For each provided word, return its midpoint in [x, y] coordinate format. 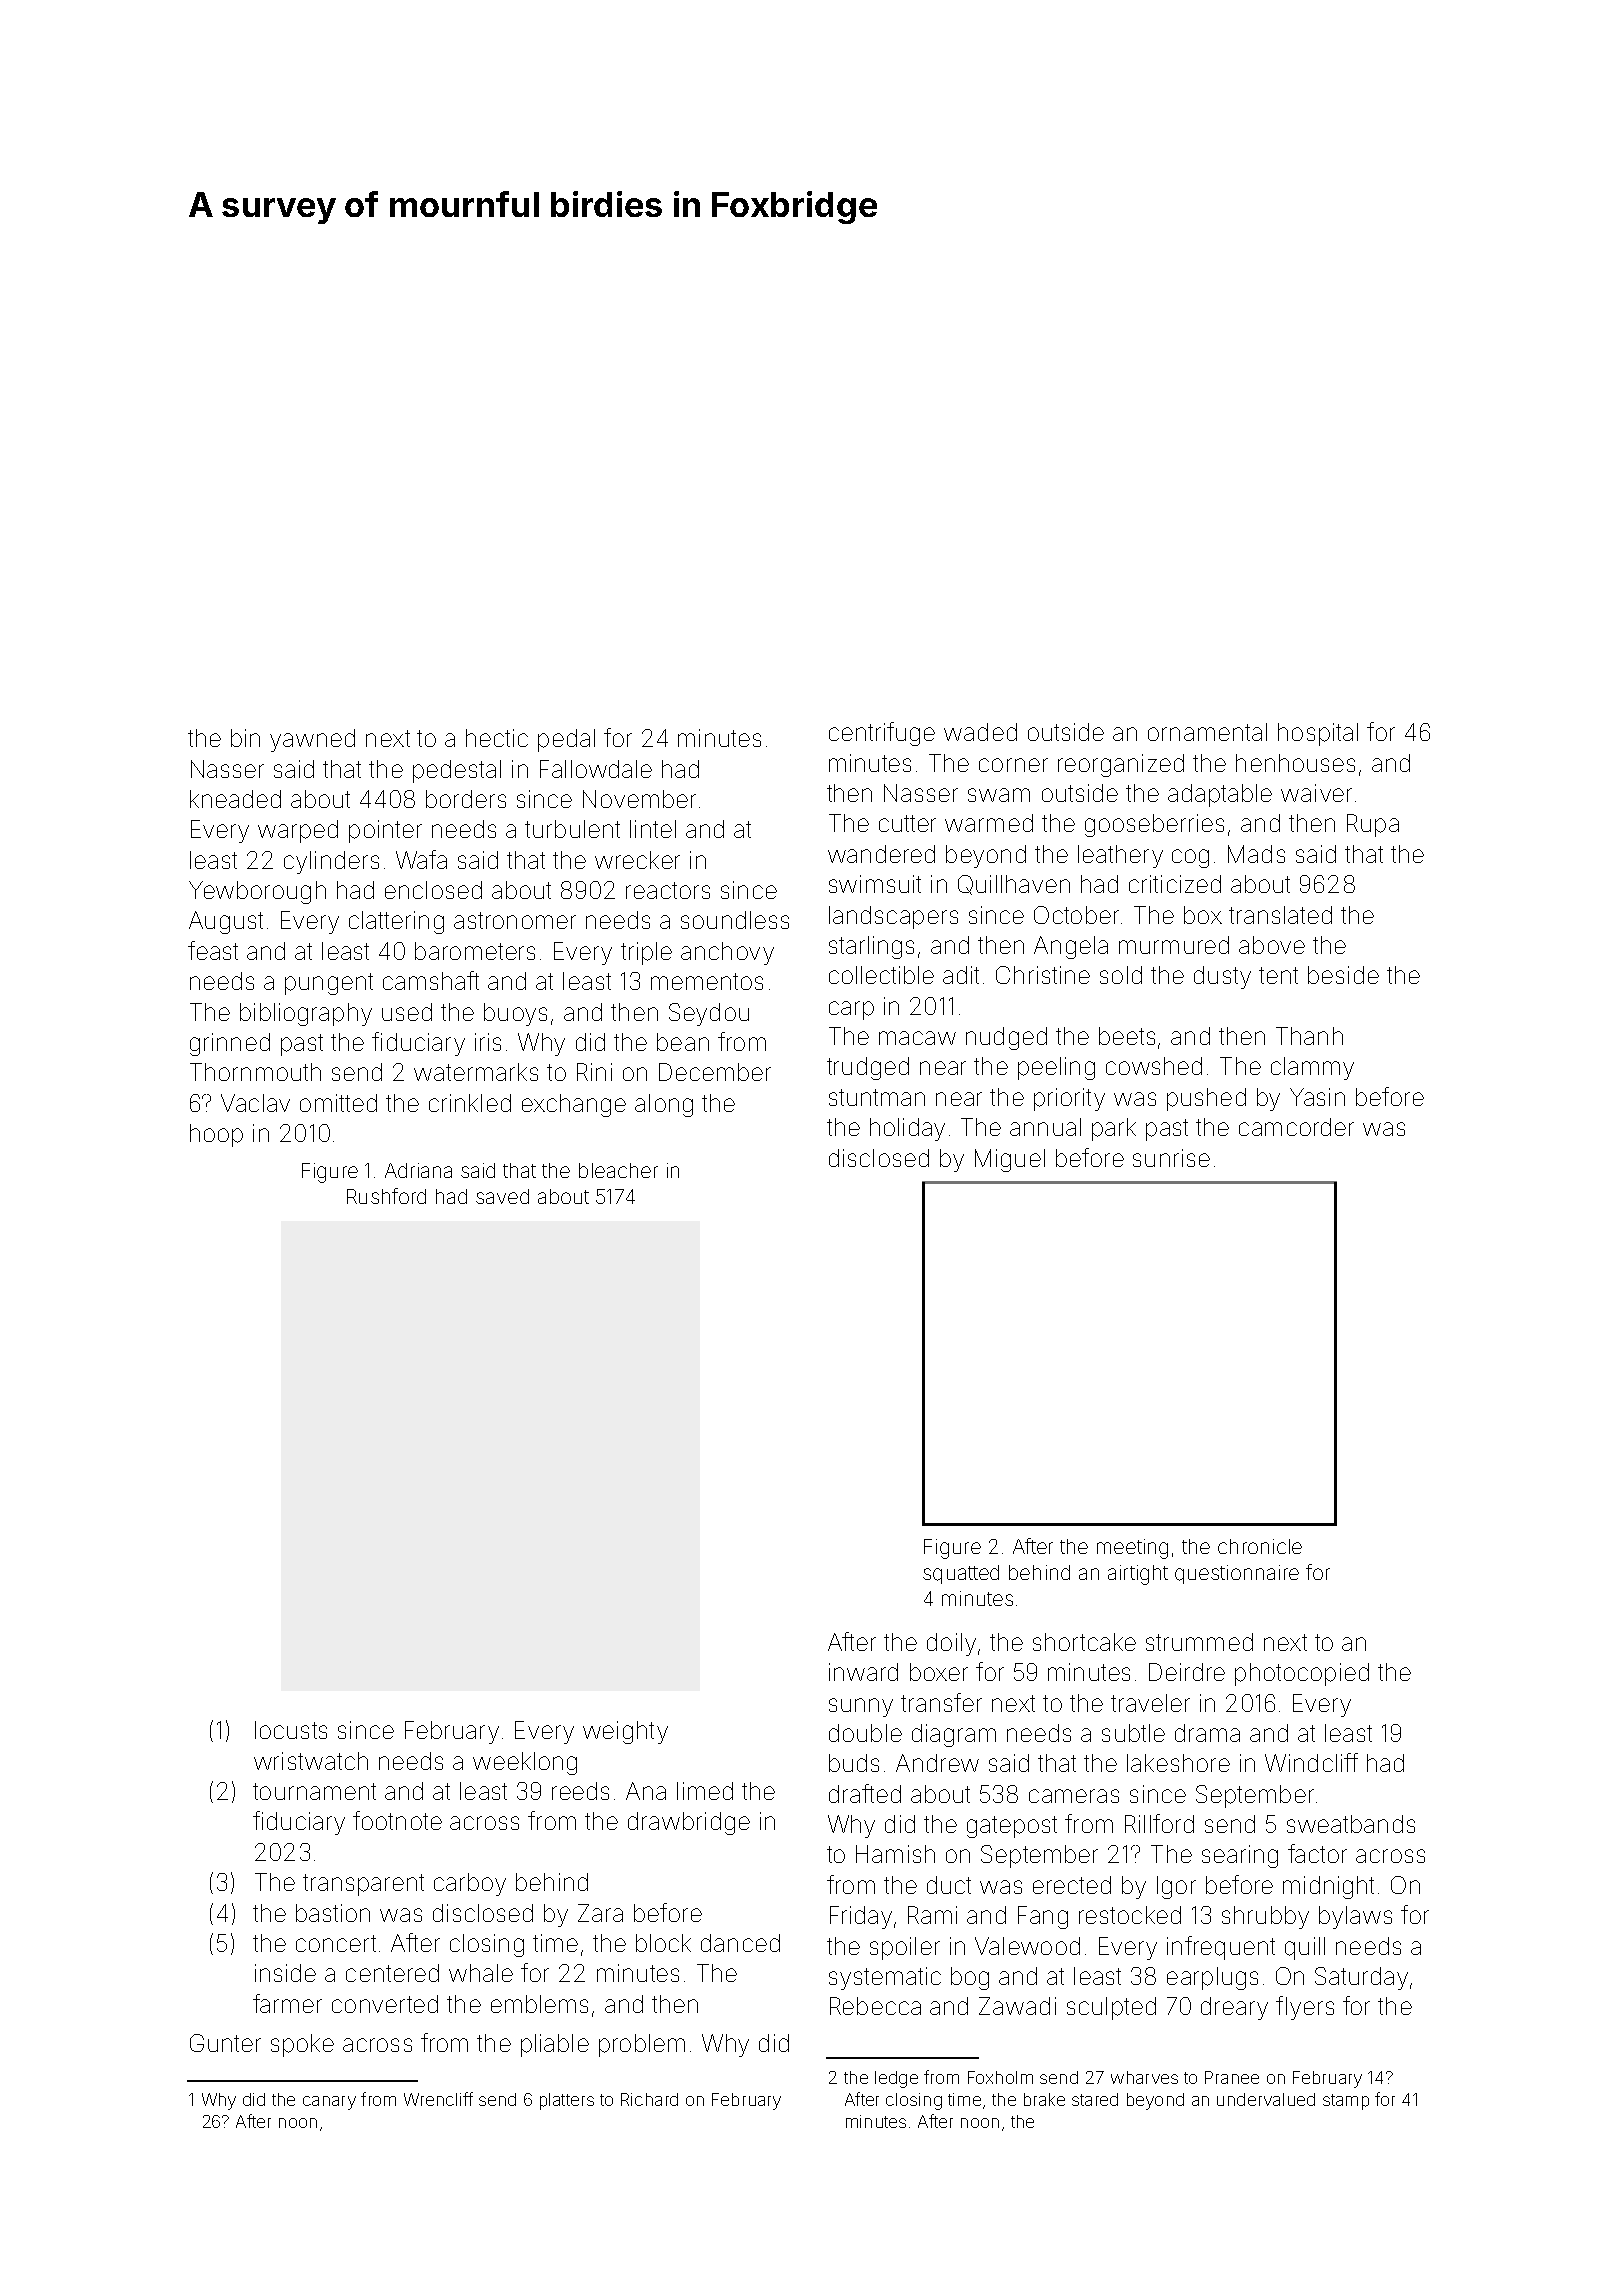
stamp [1346, 2102]
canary [329, 2103]
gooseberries [1154, 825]
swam [999, 795]
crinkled [470, 1103]
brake [1044, 2099]
